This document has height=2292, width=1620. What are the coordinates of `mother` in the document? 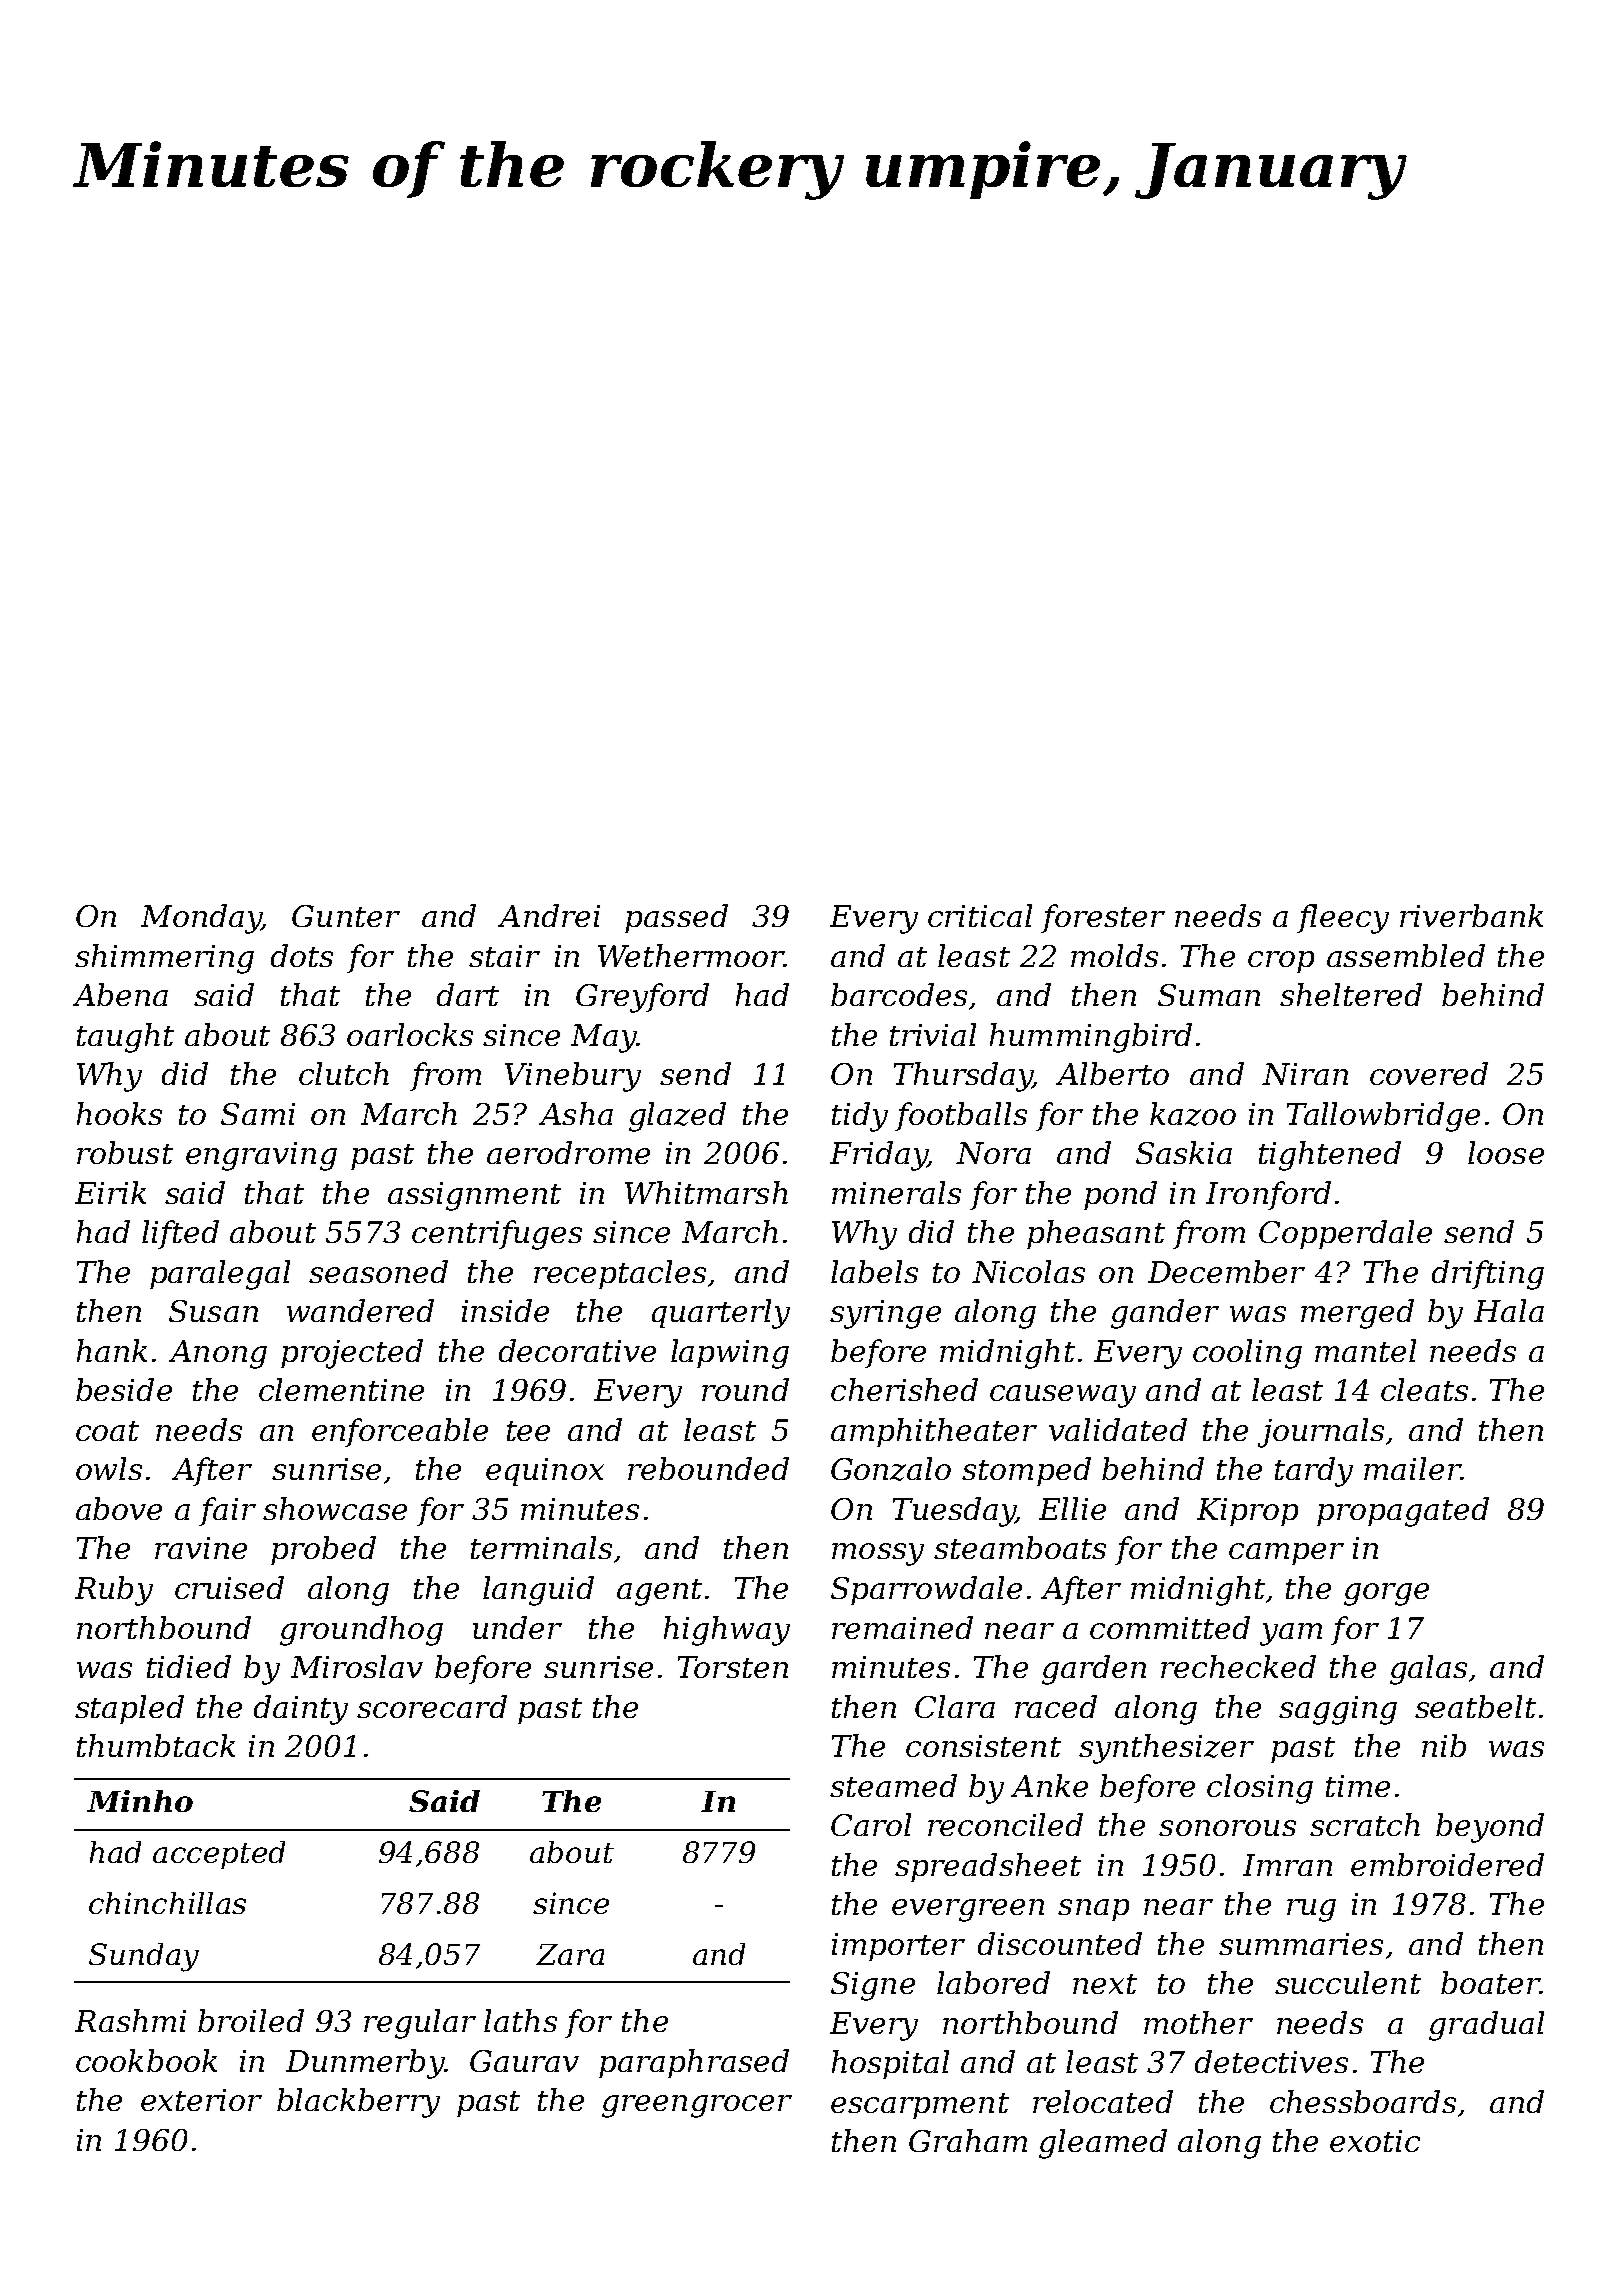 It's located at (1198, 2022).
